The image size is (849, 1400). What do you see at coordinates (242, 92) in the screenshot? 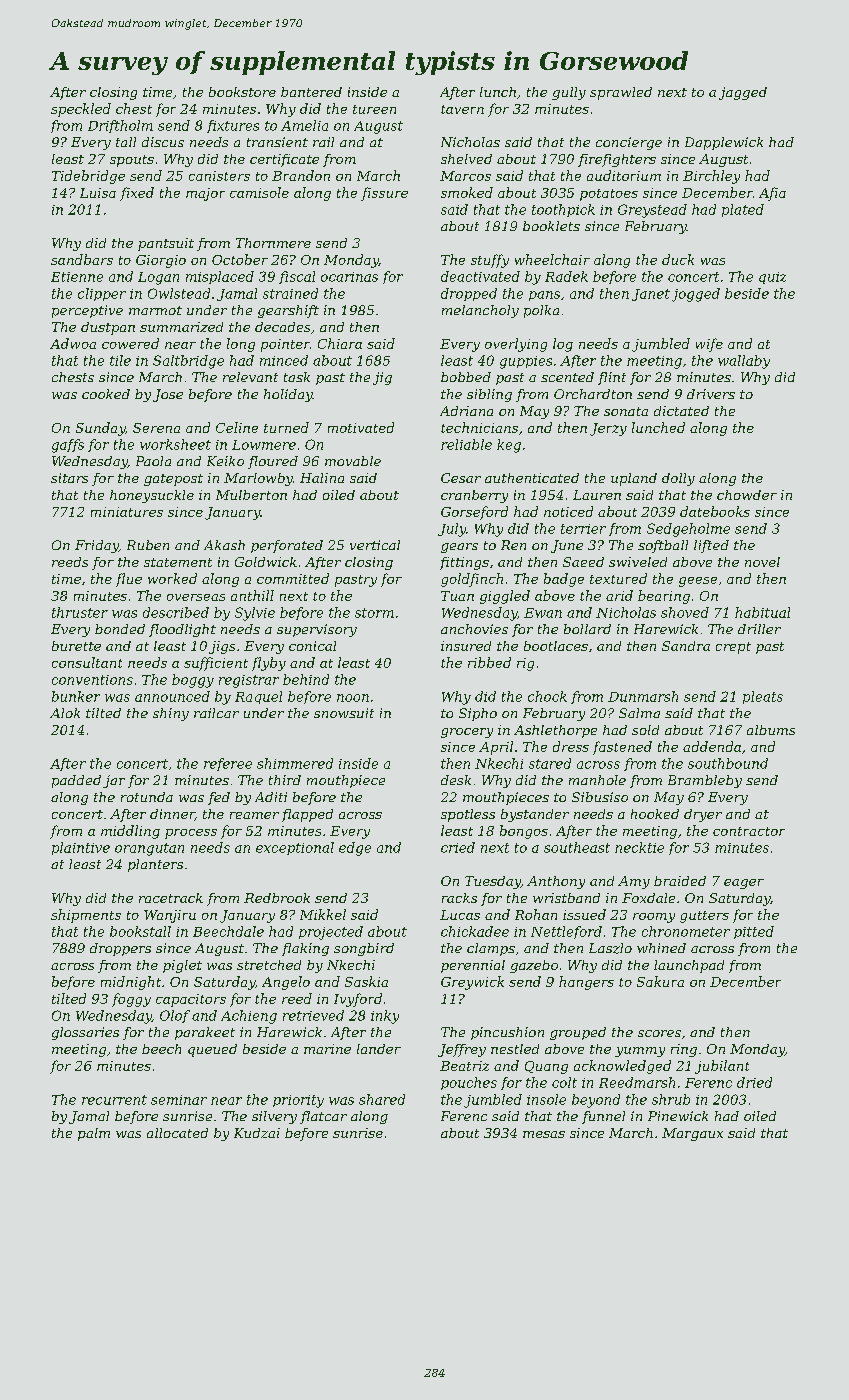
I see `bookstore` at bounding box center [242, 92].
